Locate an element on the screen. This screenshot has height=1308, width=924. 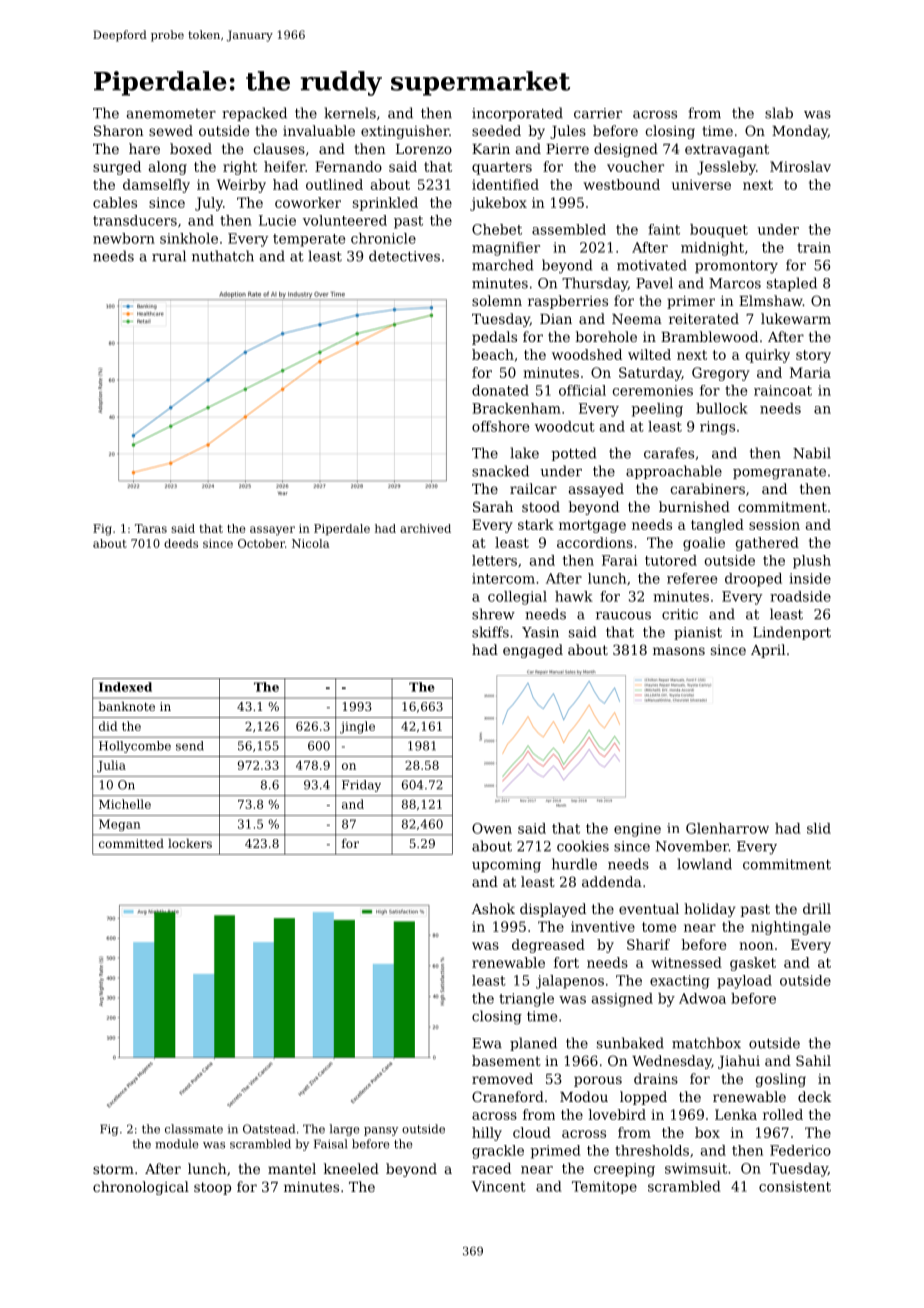
kneeled is located at coordinates (351, 1168).
